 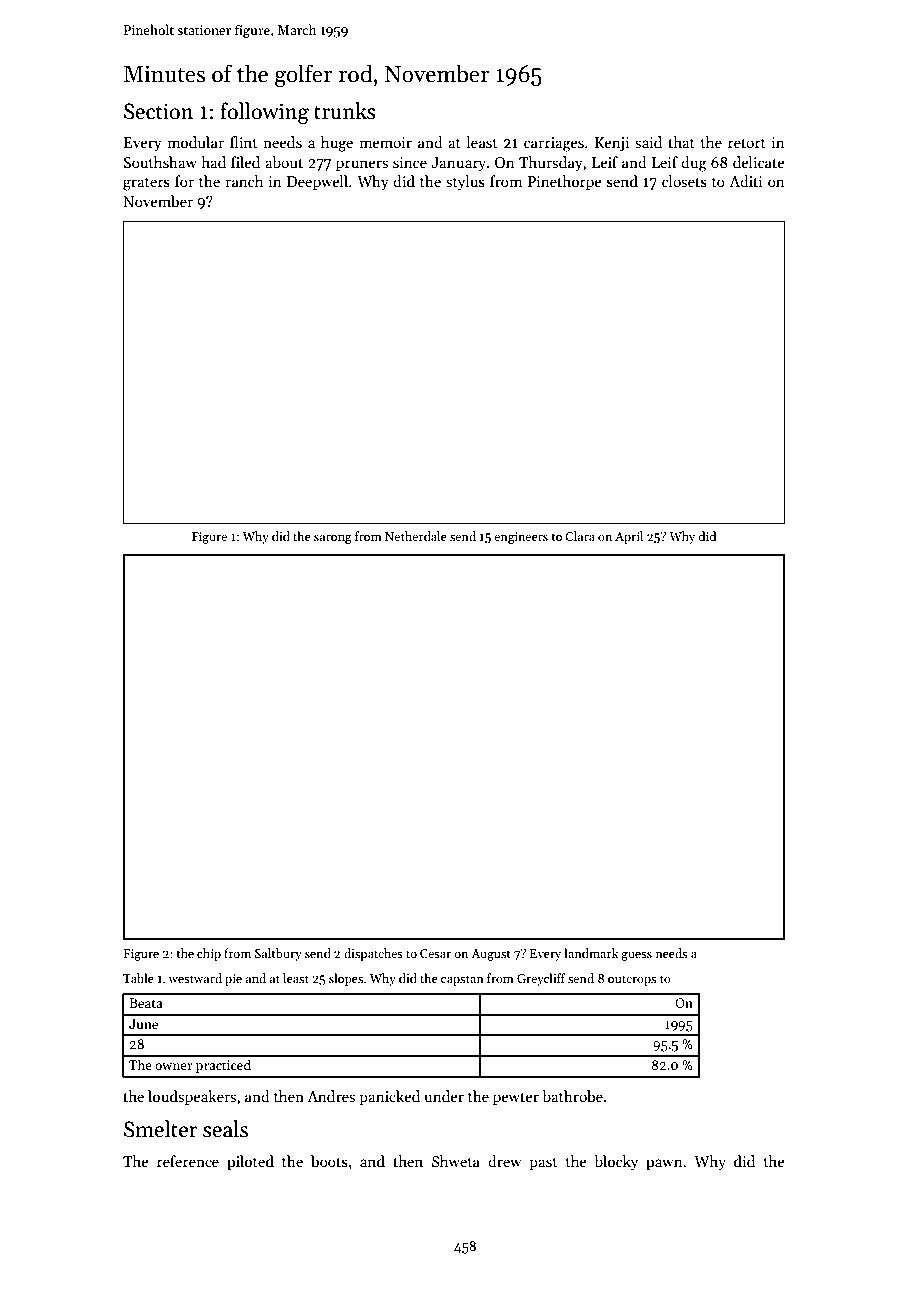 I want to click on reference, so click(x=188, y=1161).
